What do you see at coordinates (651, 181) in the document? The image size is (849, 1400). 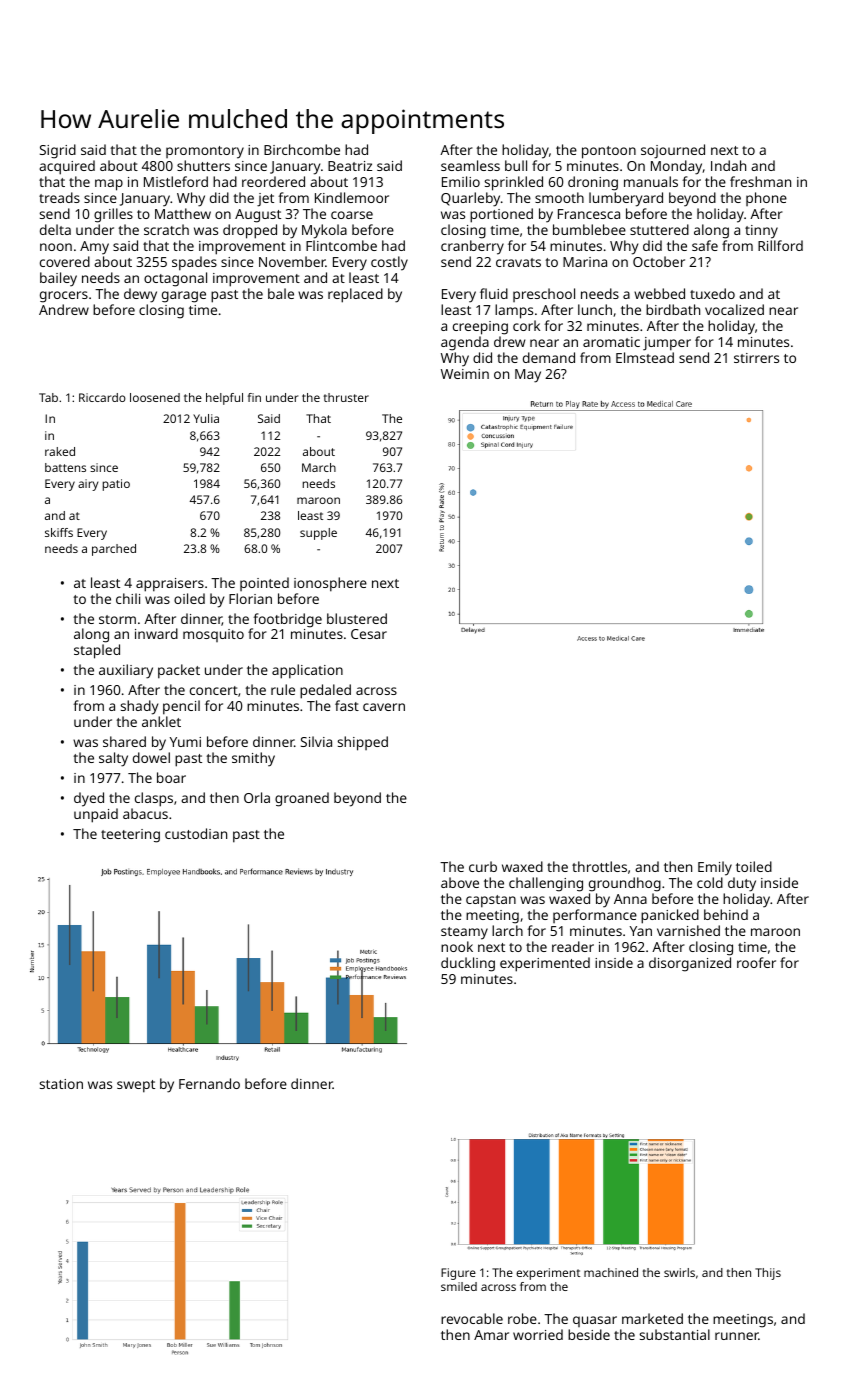 I see `manuals` at bounding box center [651, 181].
